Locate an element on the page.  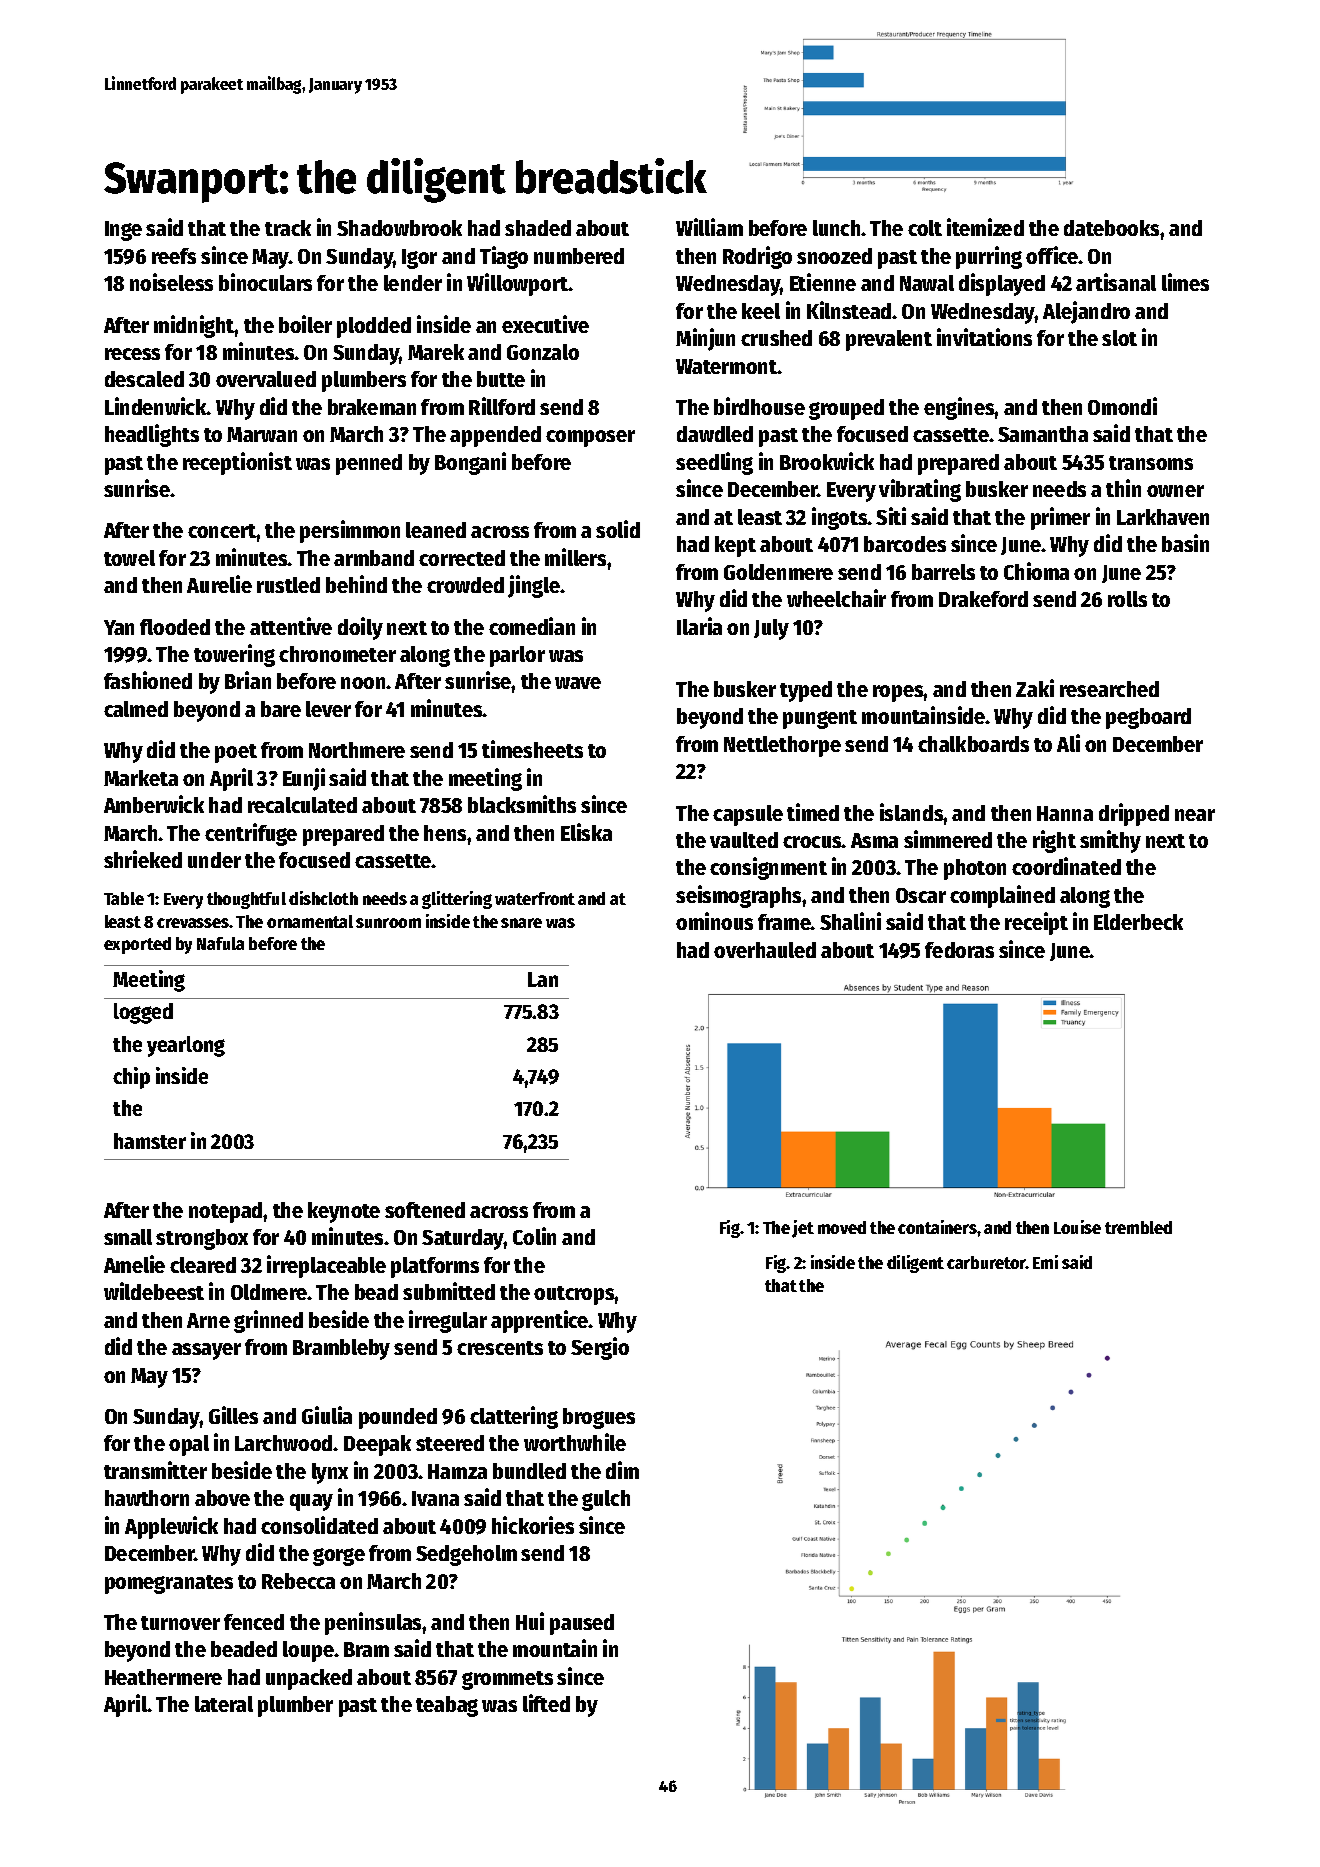
engines is located at coordinates (959, 408).
